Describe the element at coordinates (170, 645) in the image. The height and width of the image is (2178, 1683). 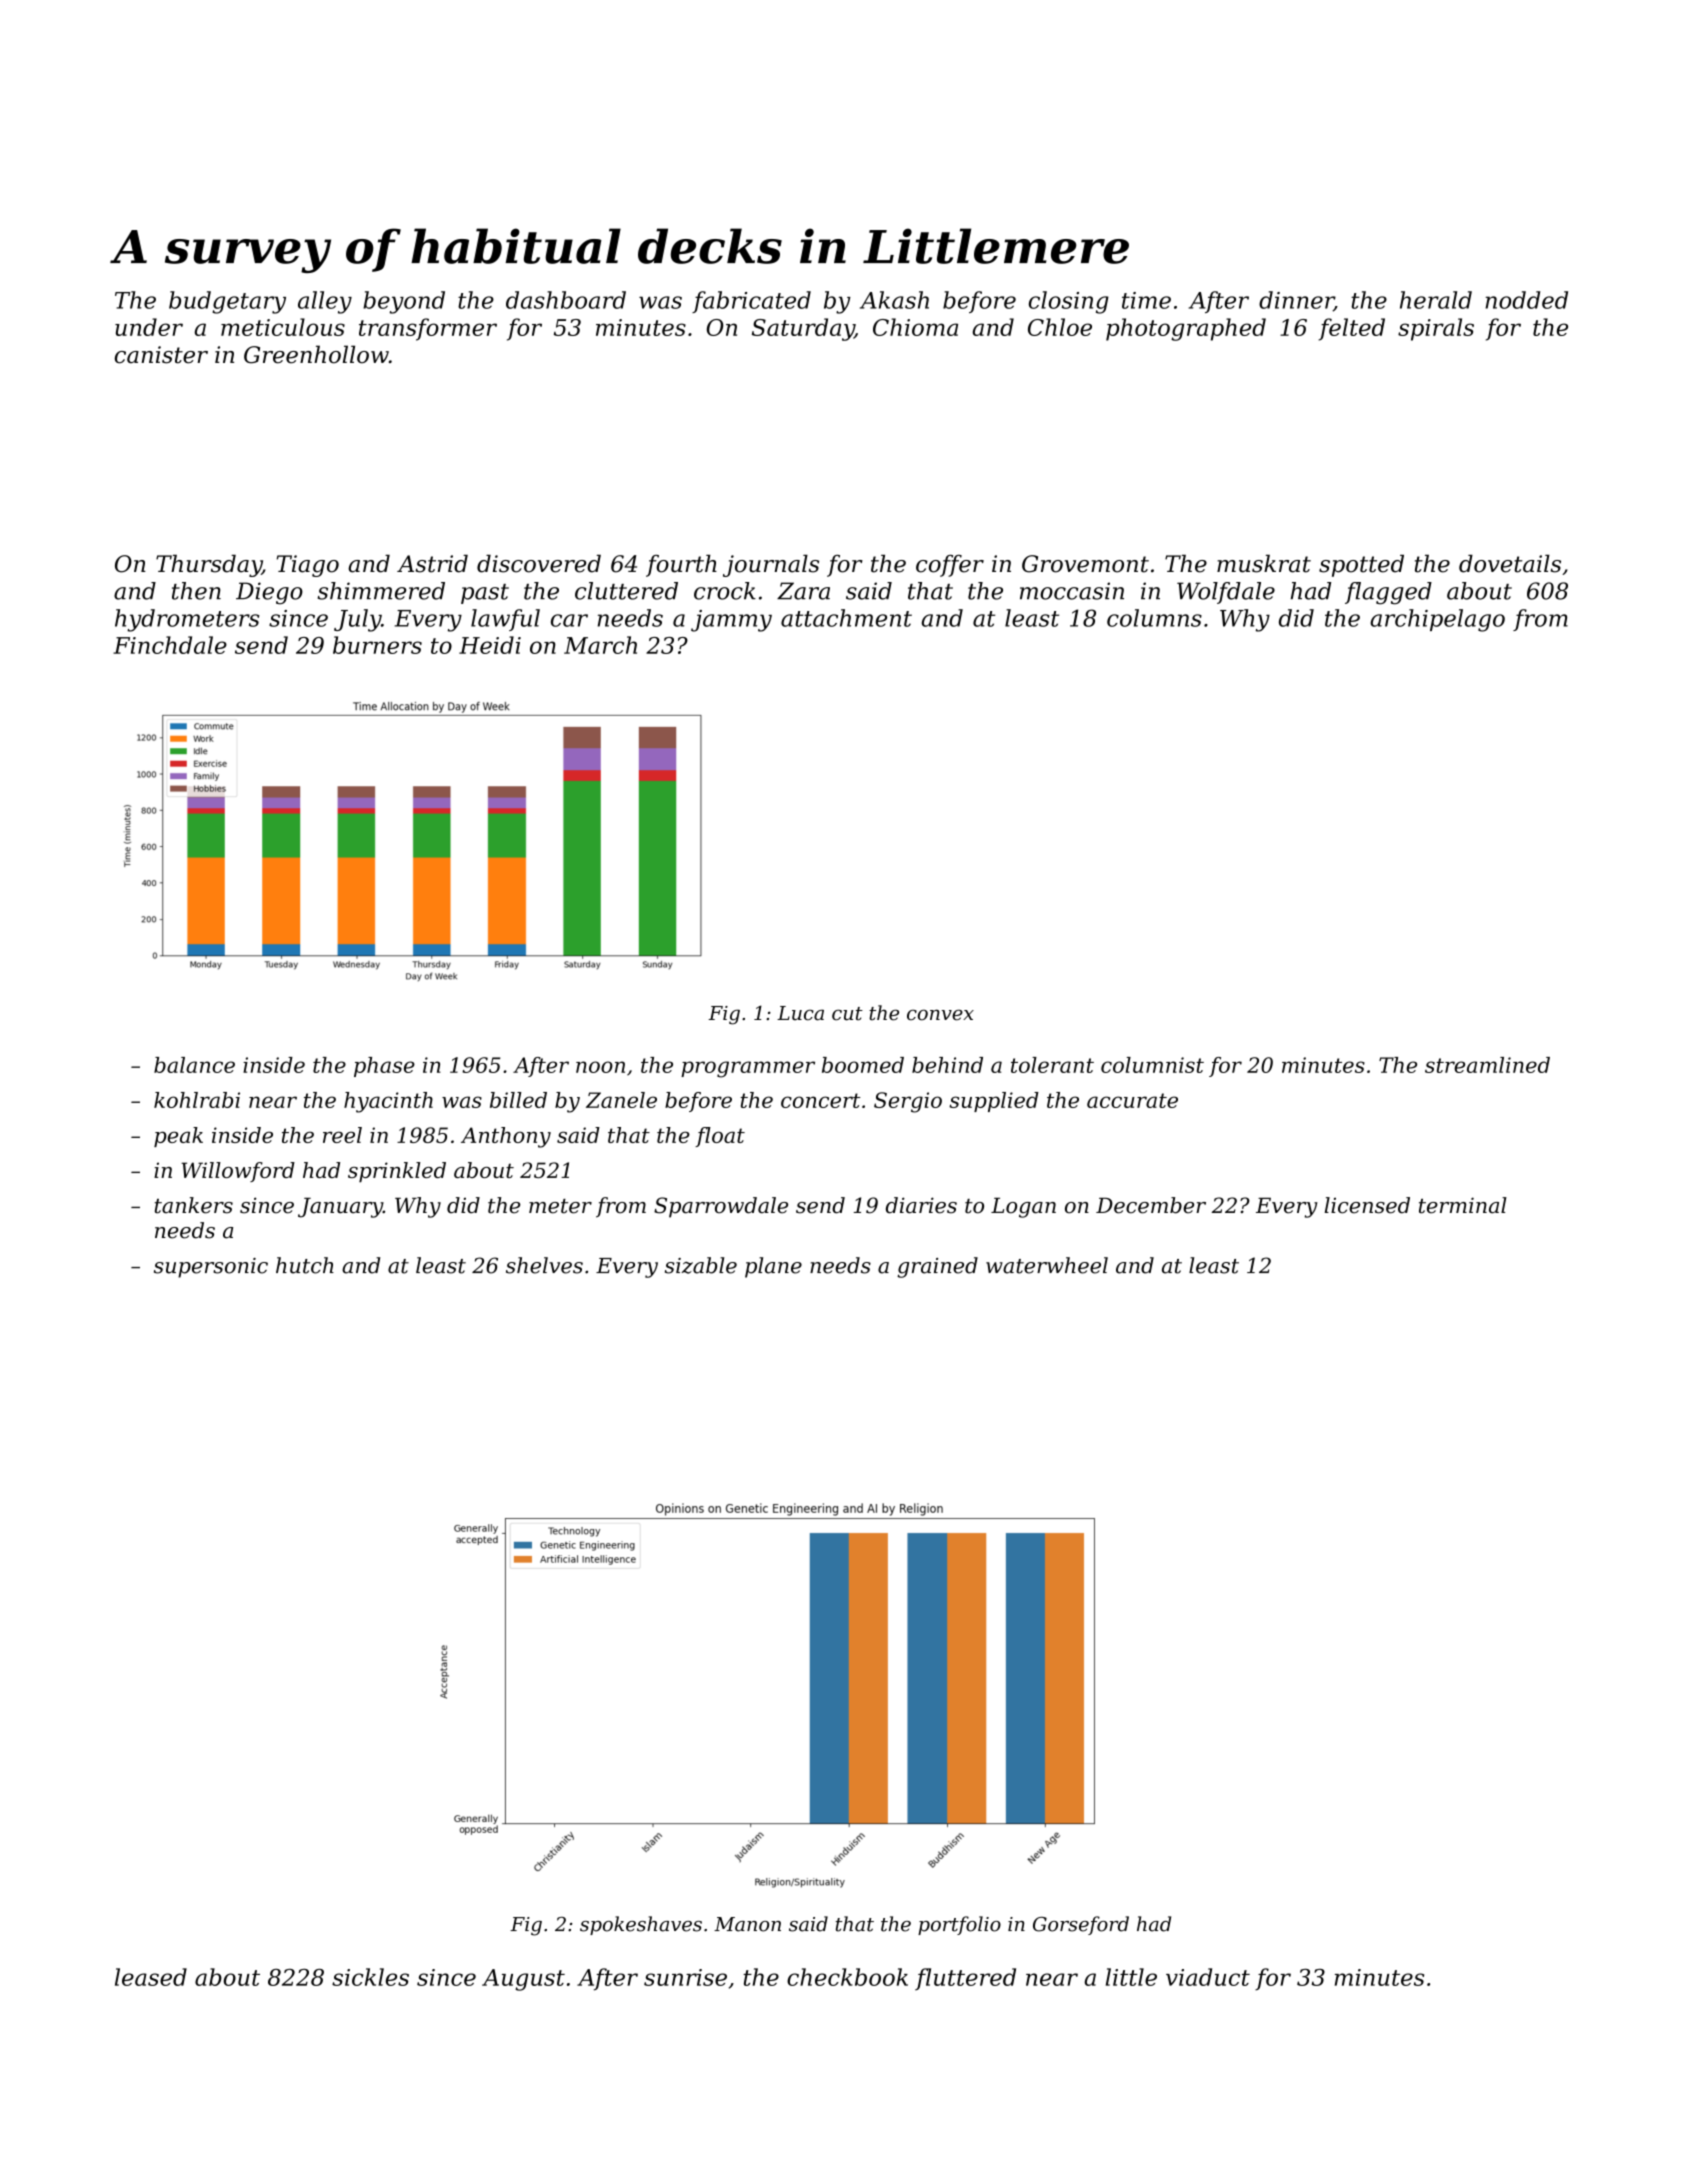
I see `Finchdale` at that location.
